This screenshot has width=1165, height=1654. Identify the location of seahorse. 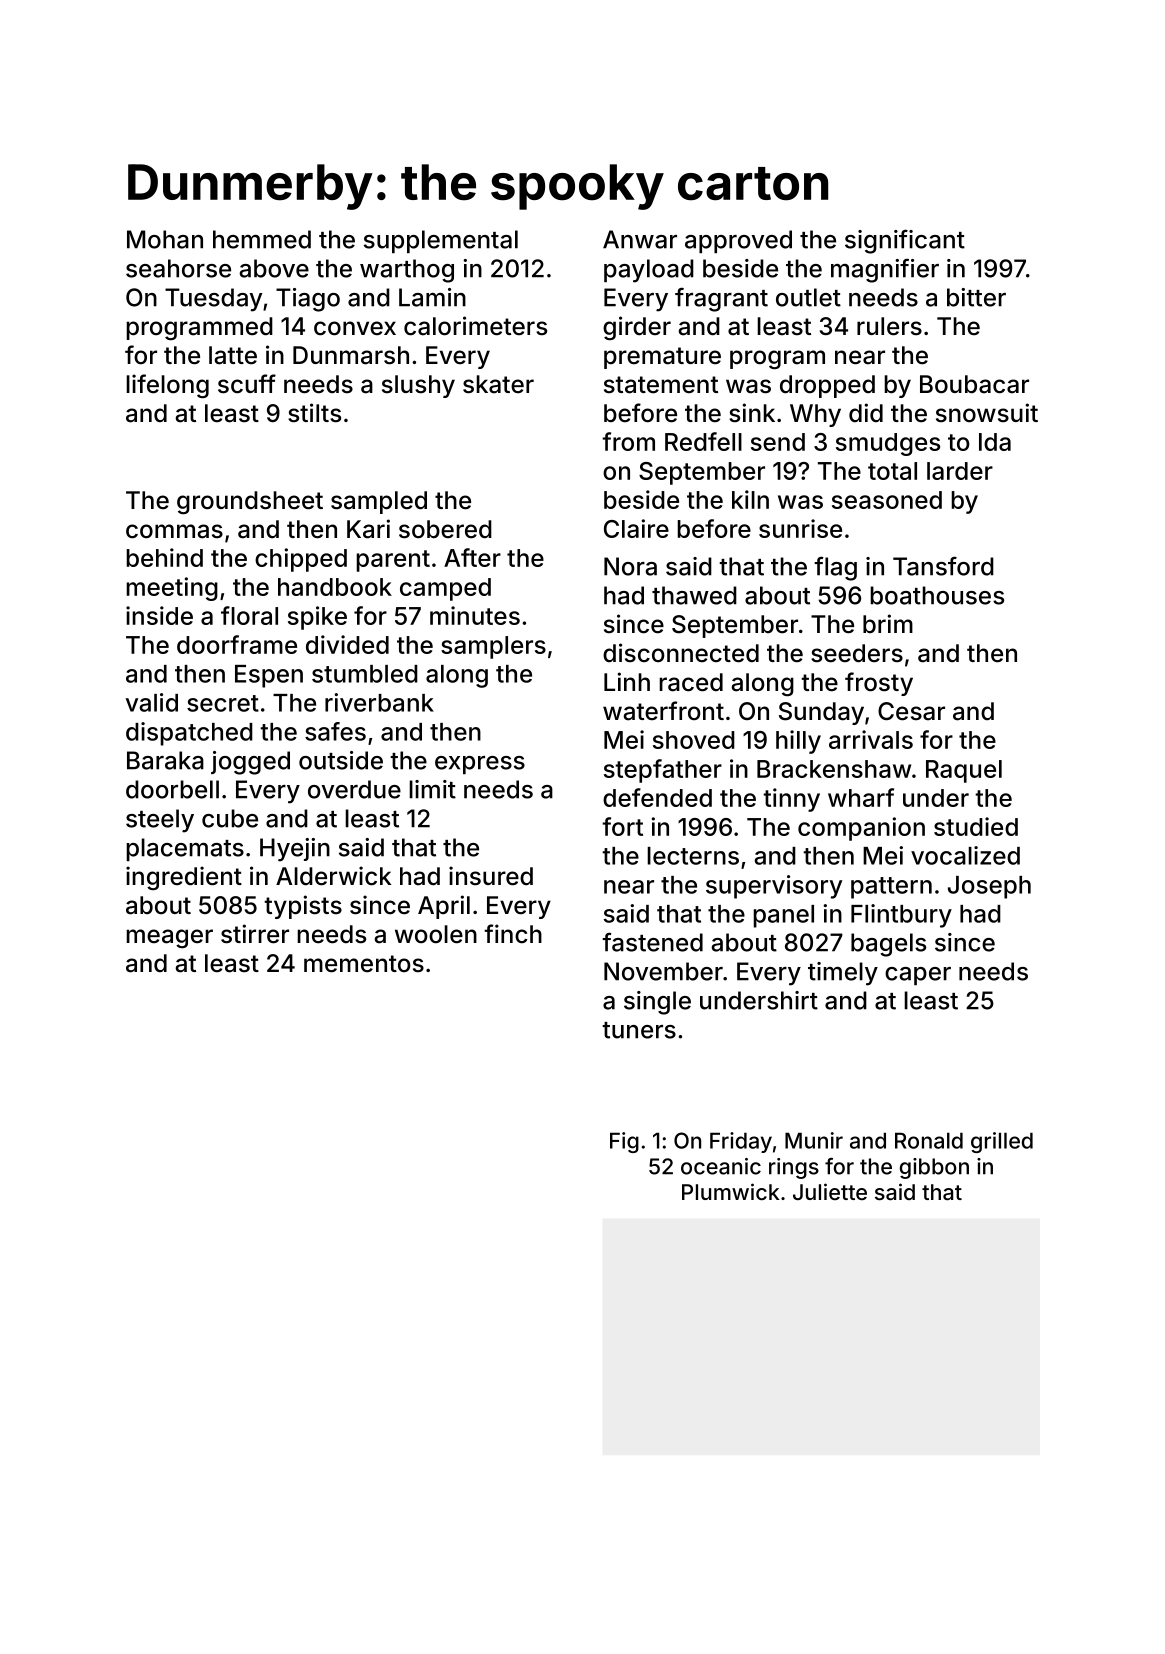
(178, 268).
